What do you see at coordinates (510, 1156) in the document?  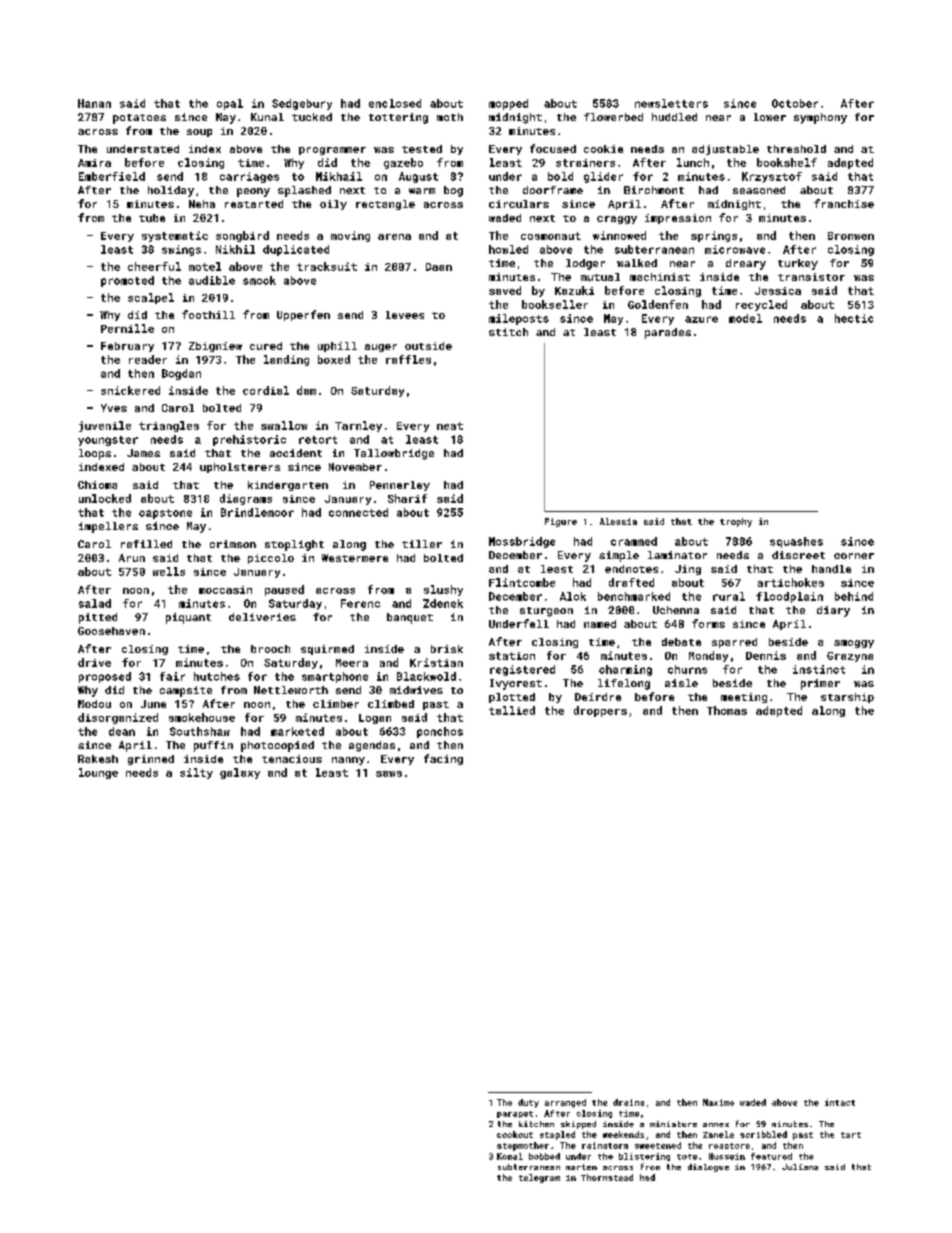 I see `Komal` at bounding box center [510, 1156].
